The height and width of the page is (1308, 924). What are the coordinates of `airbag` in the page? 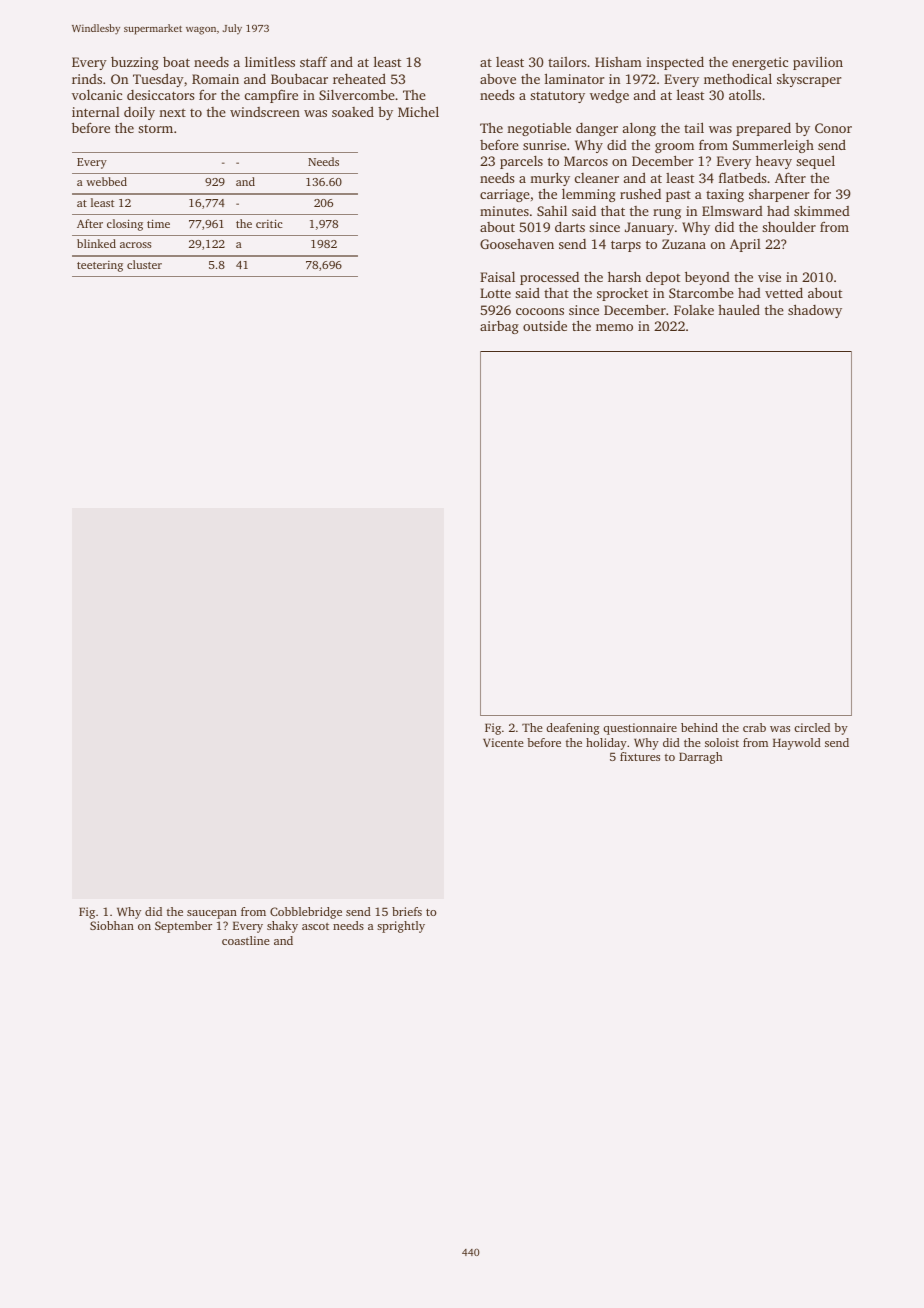 It's located at (499, 327).
